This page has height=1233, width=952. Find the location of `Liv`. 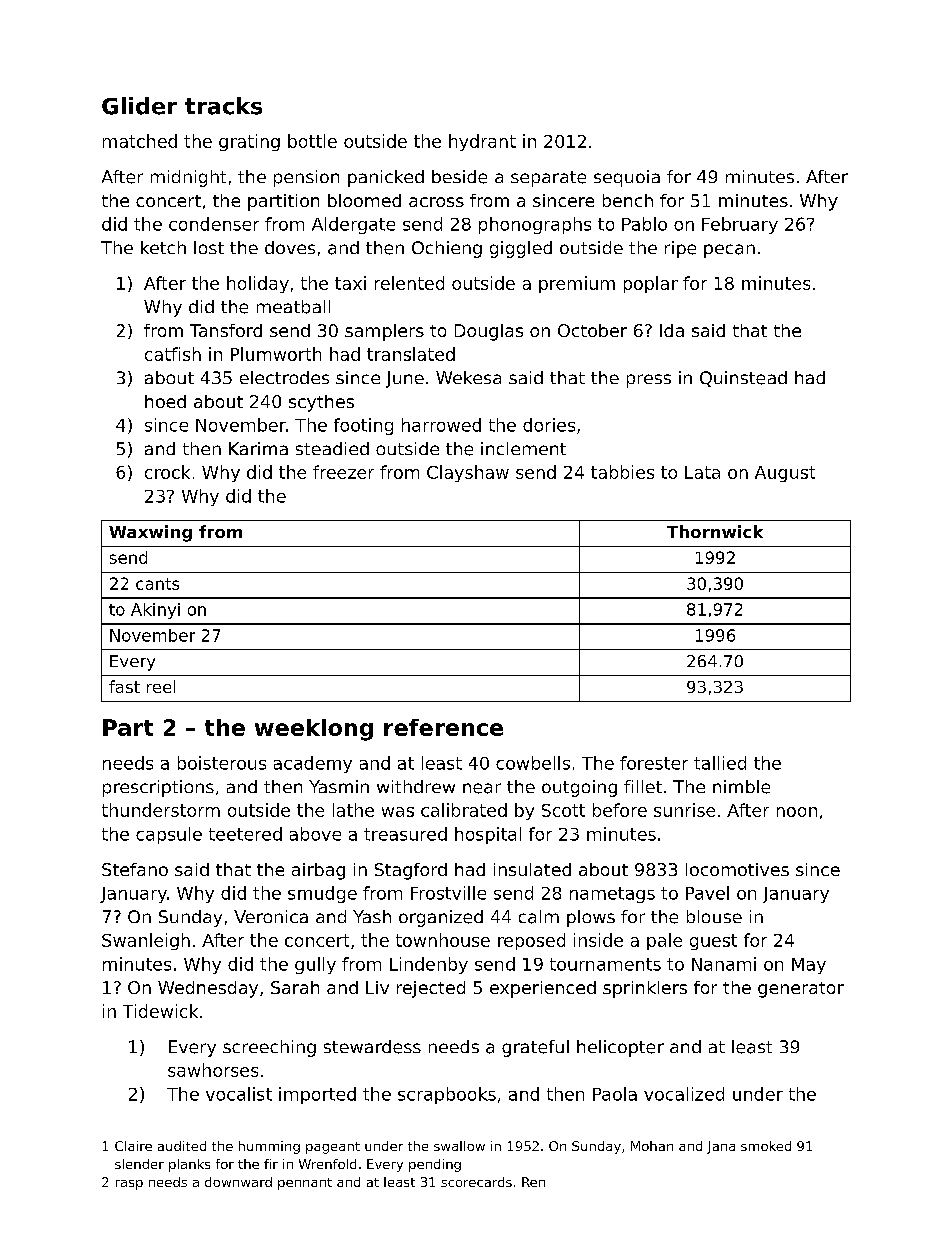

Liv is located at coordinates (377, 987).
